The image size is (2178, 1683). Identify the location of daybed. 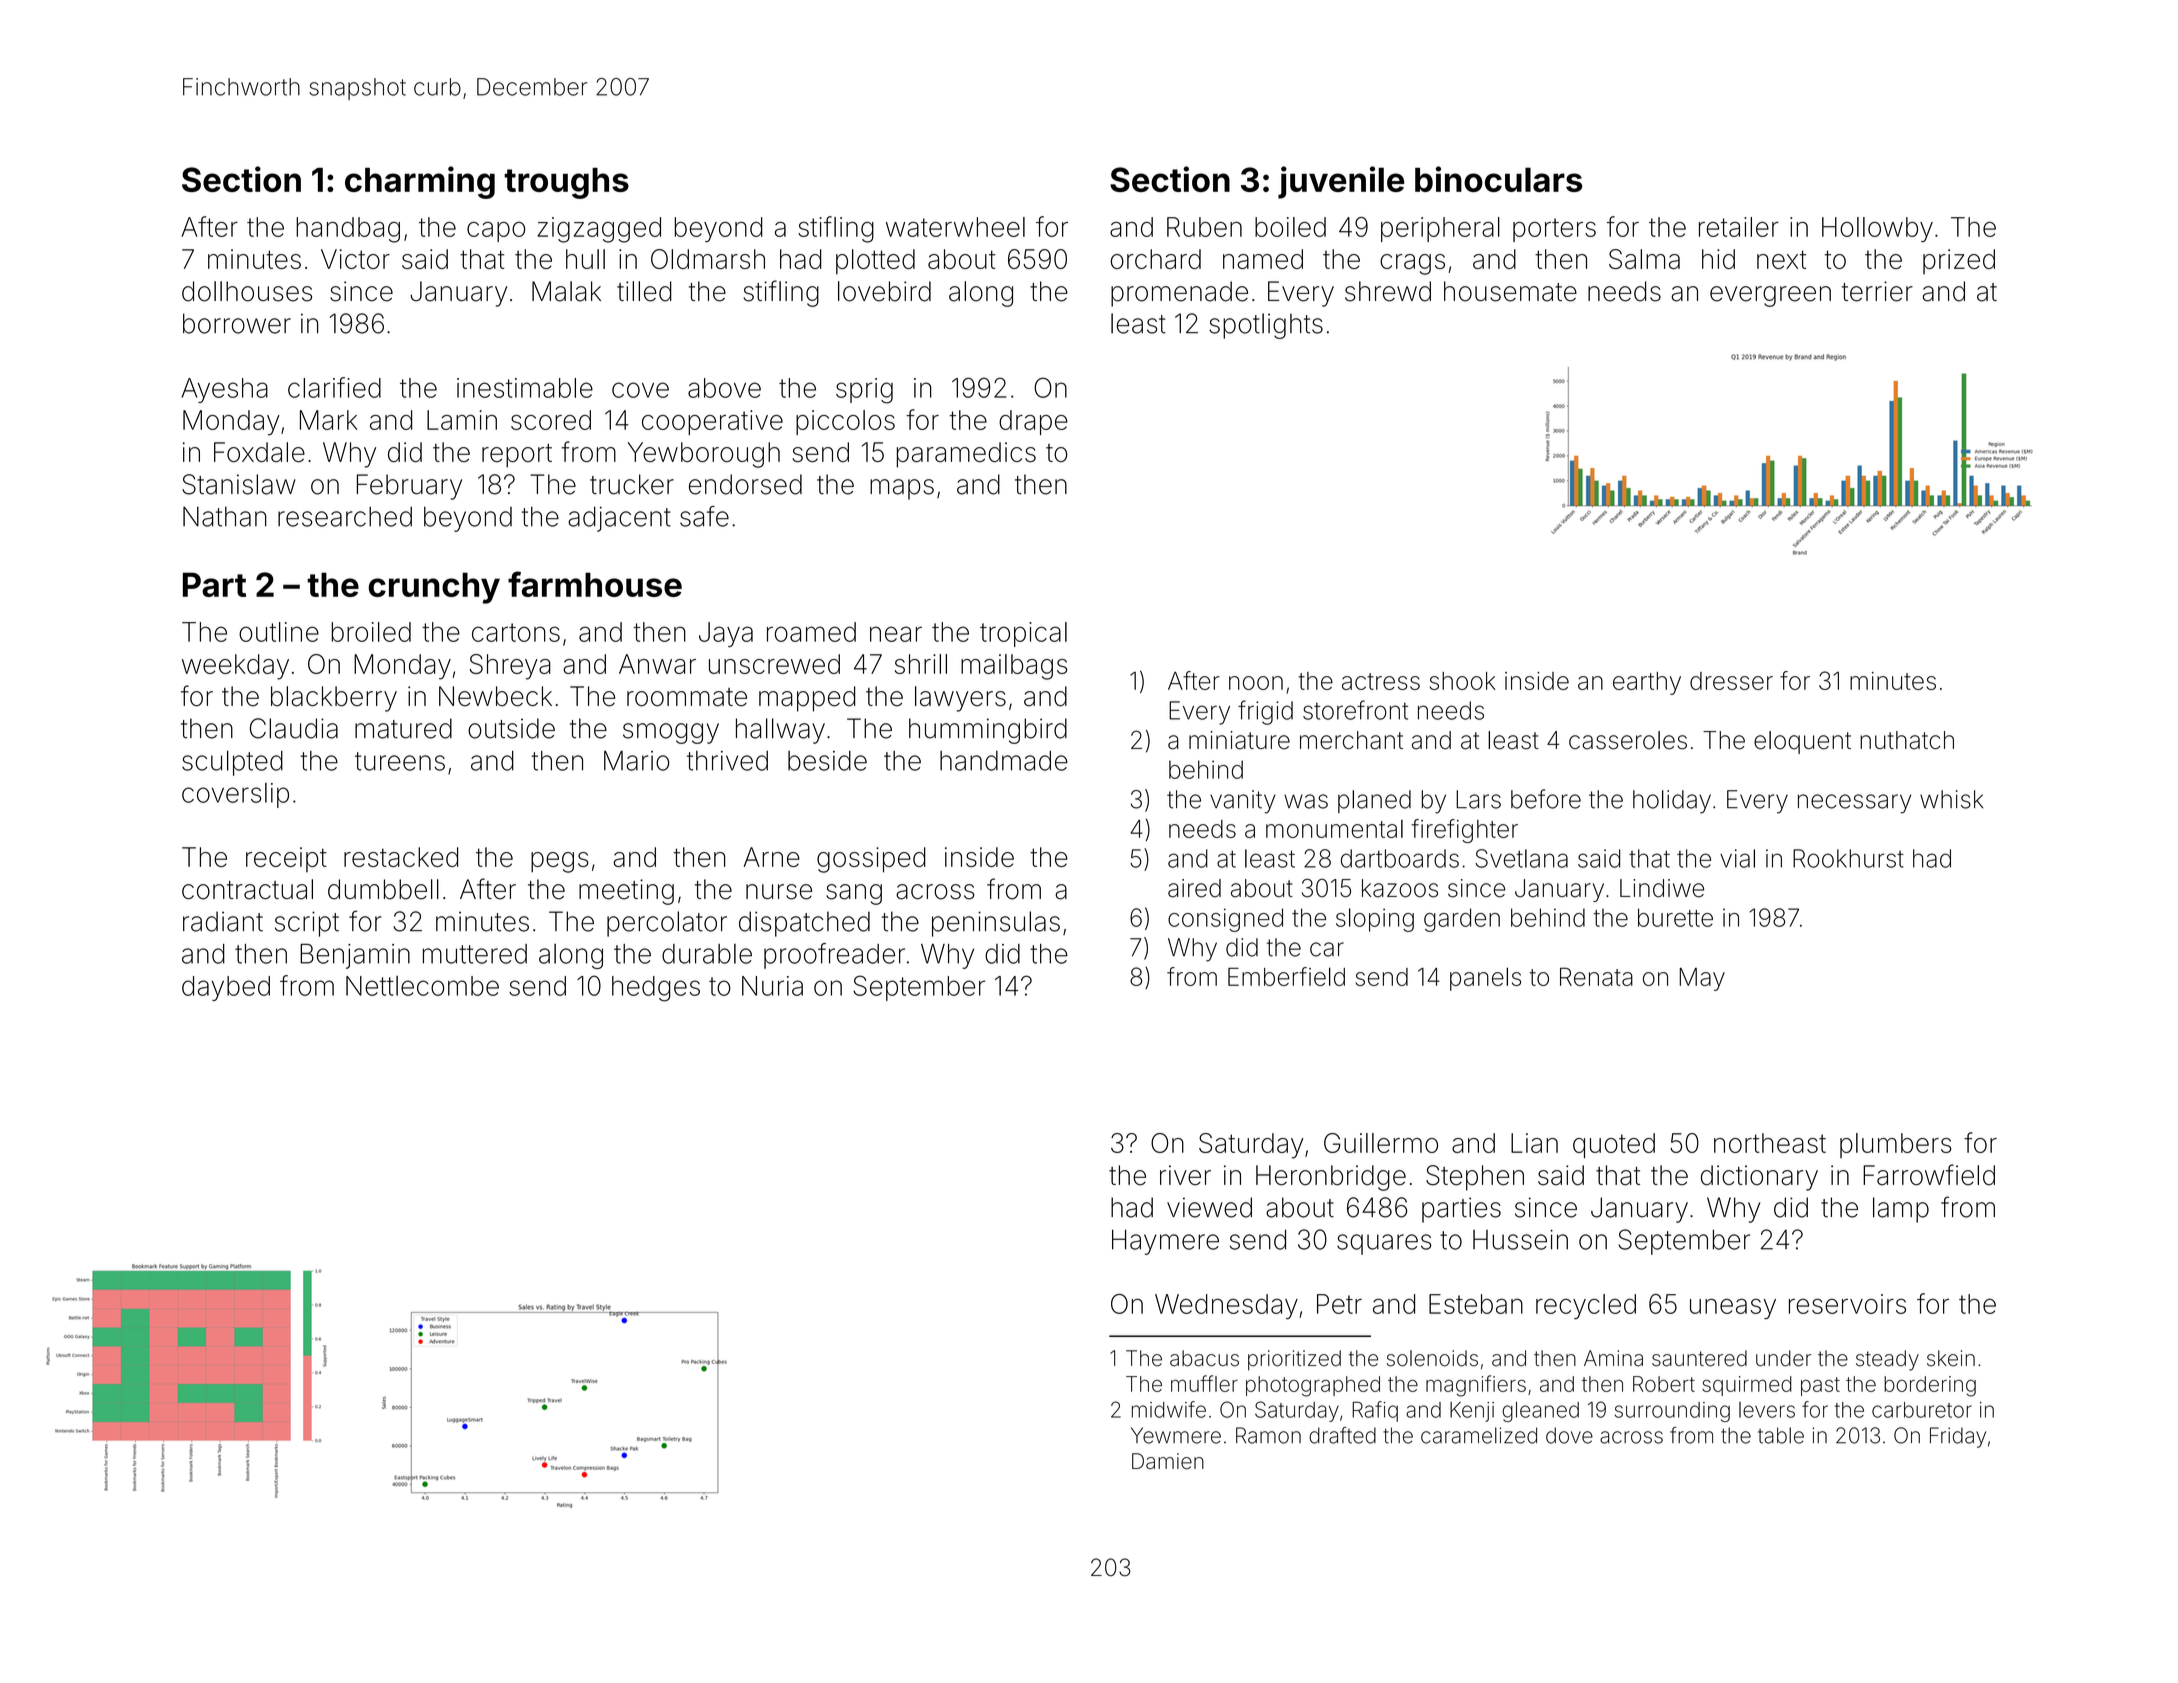
(226, 988).
